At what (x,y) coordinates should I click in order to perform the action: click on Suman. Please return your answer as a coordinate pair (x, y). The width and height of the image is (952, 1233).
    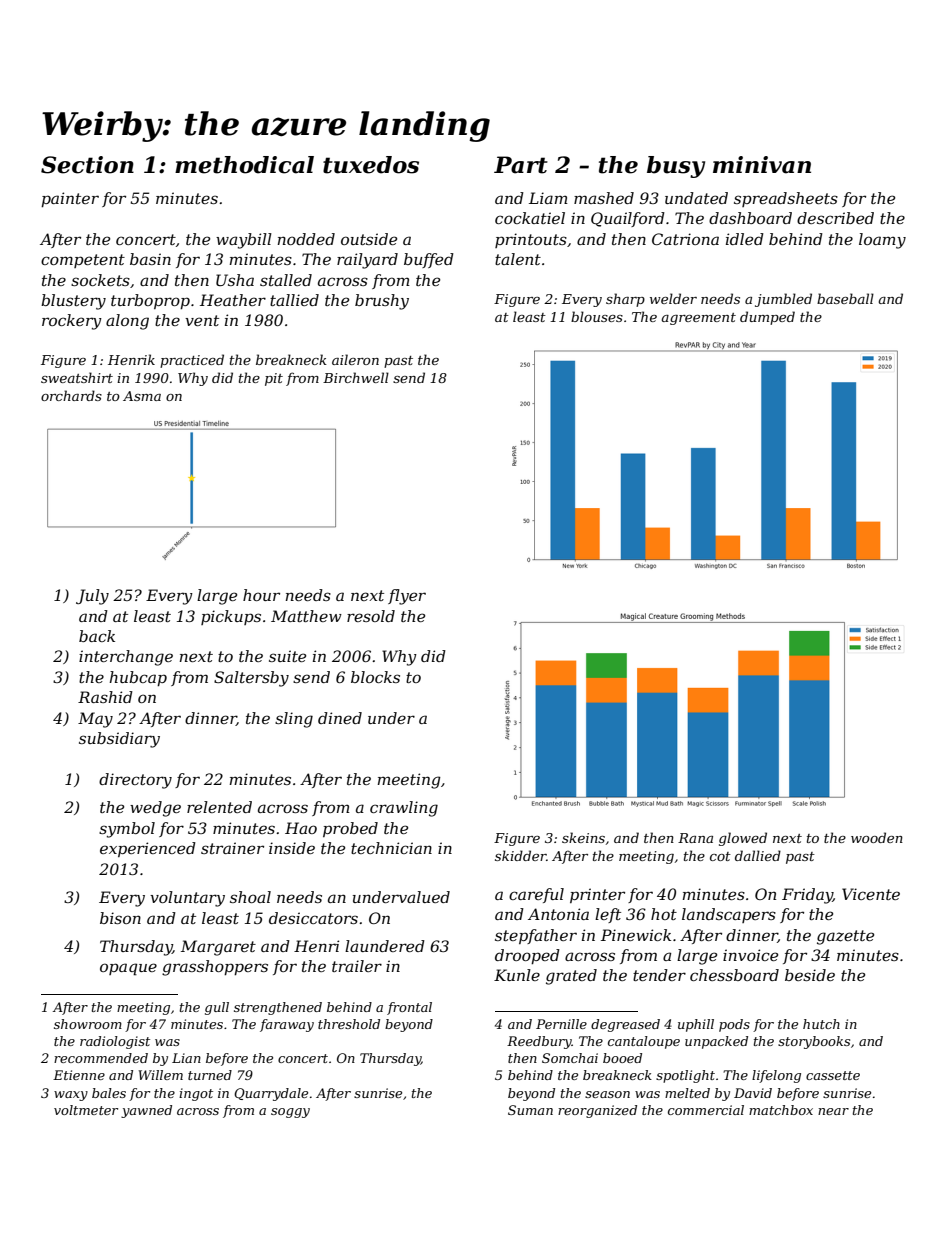
    Looking at the image, I should click on (530, 1110).
